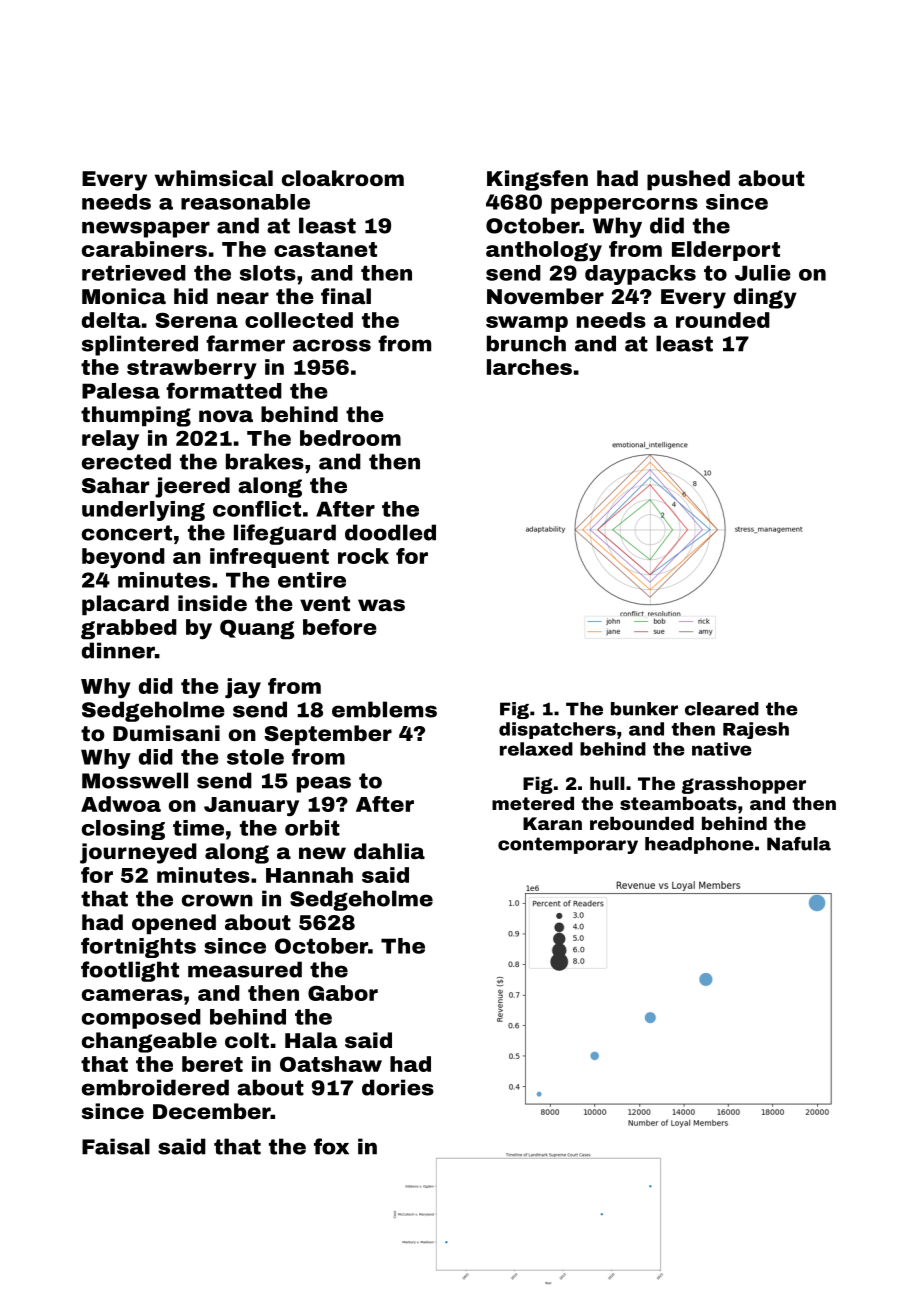  Describe the element at coordinates (331, 1146) in the page. I see `fox` at that location.
